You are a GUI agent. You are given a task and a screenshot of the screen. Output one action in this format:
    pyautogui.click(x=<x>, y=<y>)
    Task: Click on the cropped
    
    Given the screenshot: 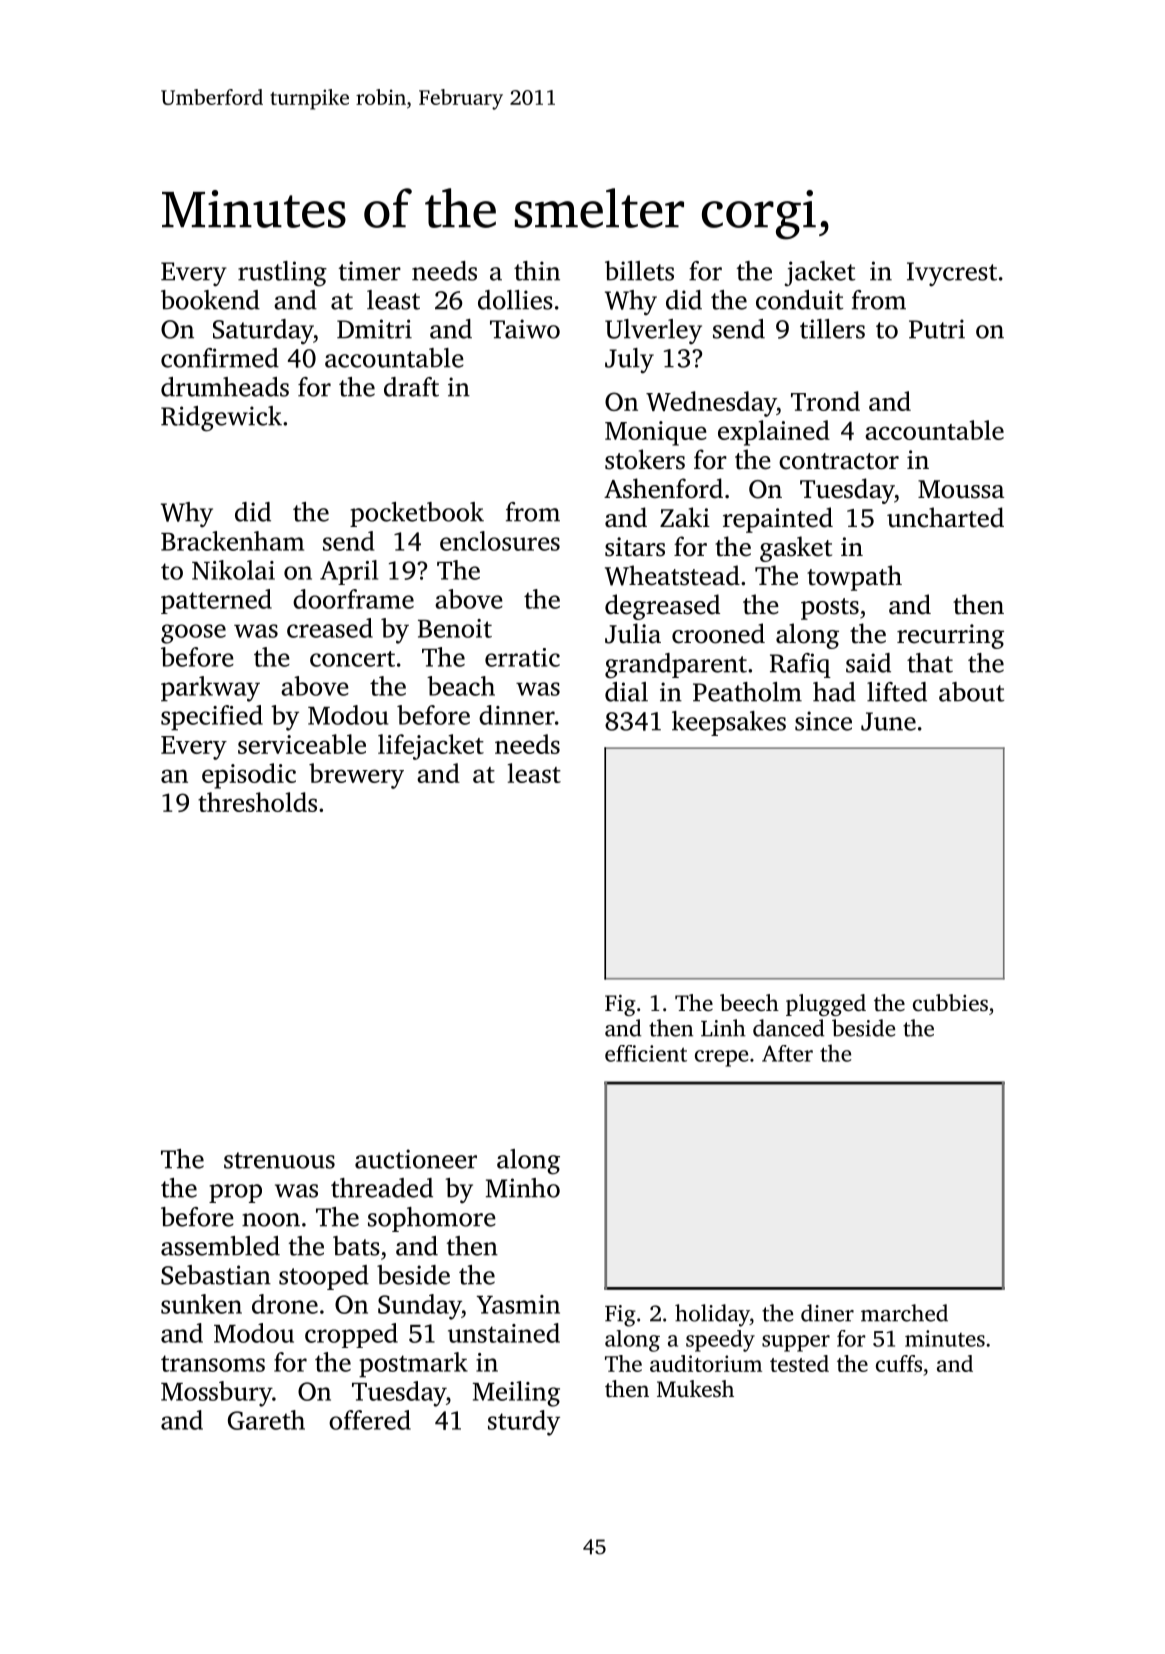 What is the action you would take?
    pyautogui.click(x=351, y=1335)
